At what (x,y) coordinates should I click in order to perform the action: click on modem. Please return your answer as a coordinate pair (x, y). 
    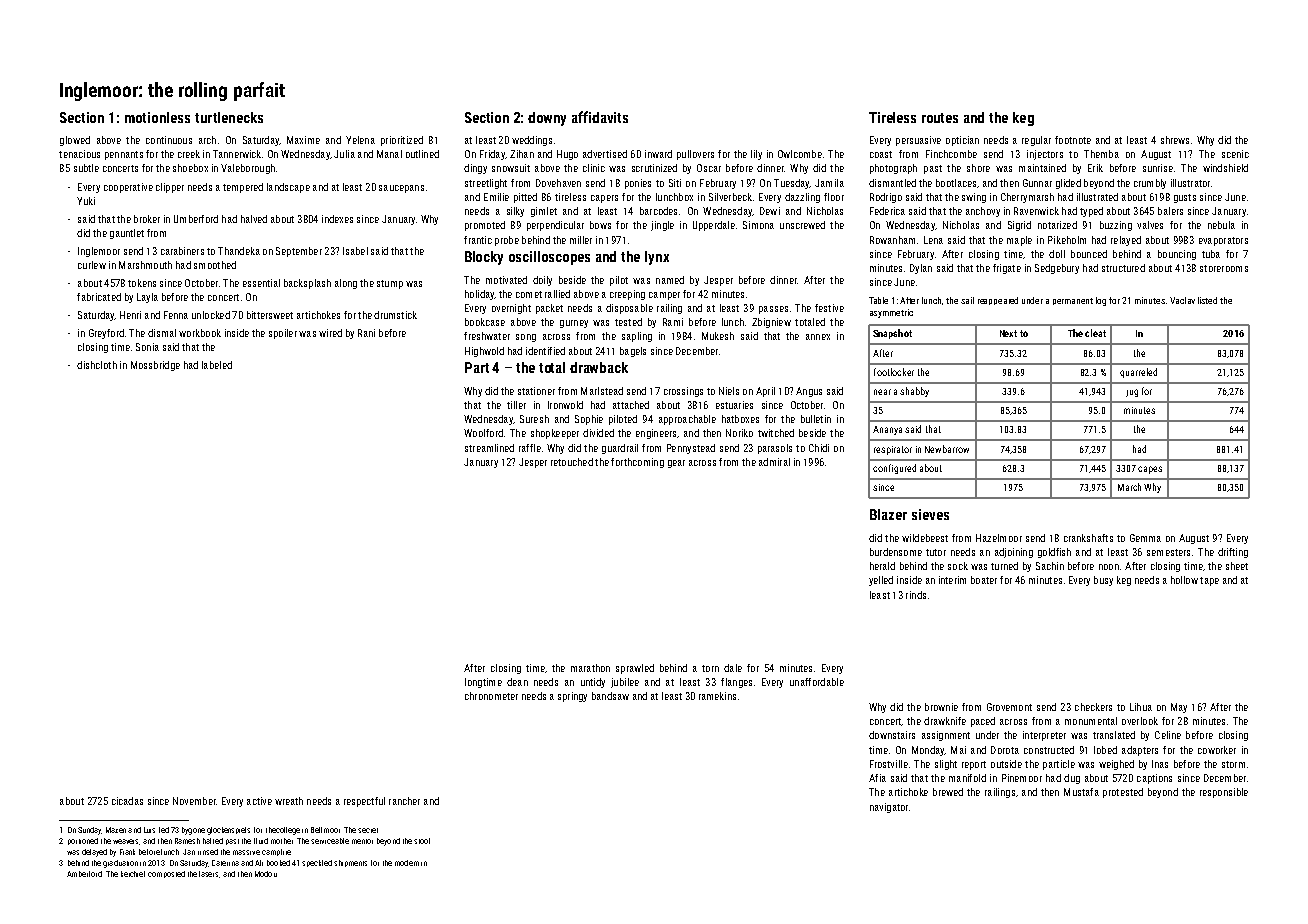
    Looking at the image, I should click on (407, 863).
